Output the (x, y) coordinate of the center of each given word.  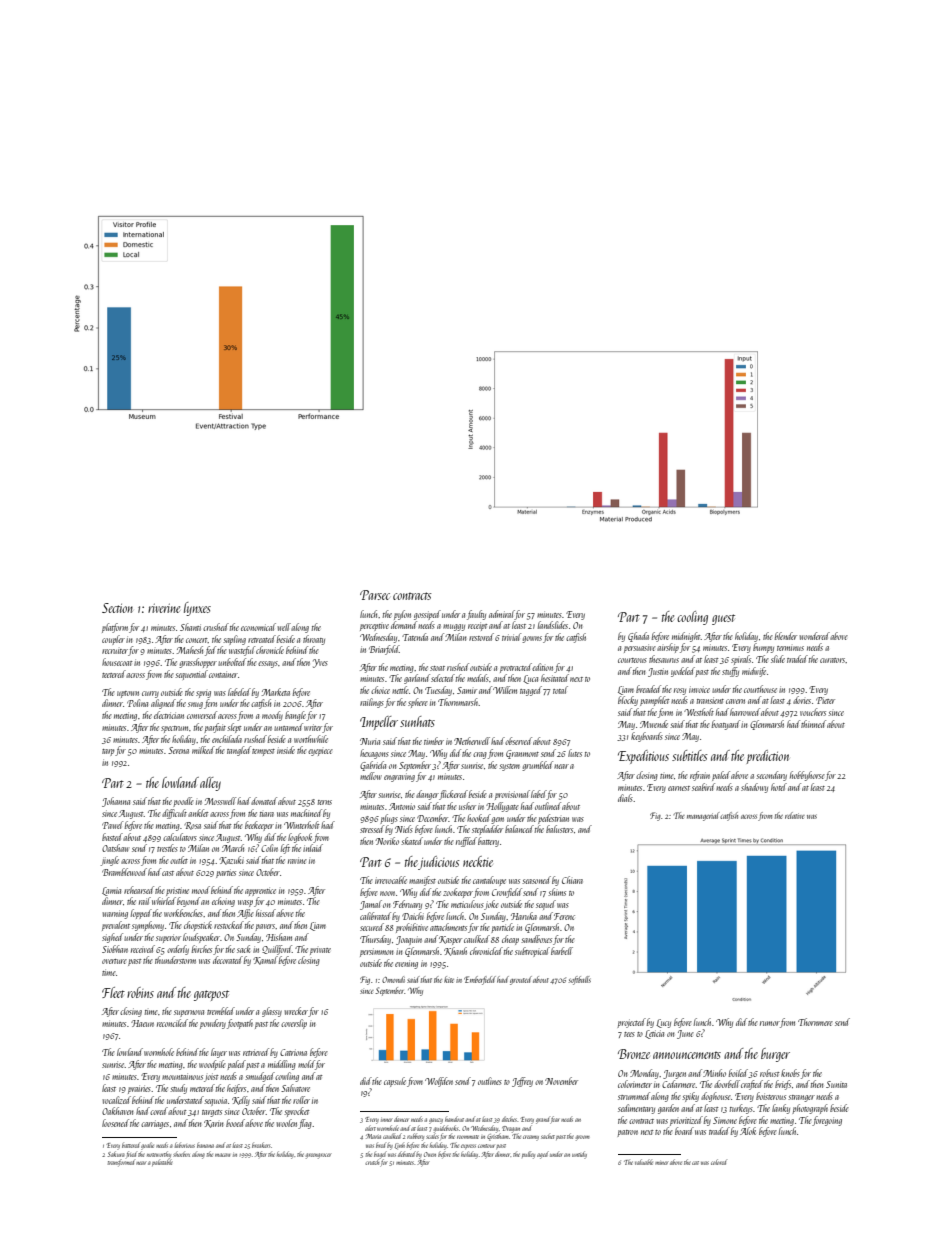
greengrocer (318, 1156)
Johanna (116, 802)
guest (723, 619)
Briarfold (384, 650)
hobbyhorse (807, 776)
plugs (389, 819)
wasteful (242, 651)
